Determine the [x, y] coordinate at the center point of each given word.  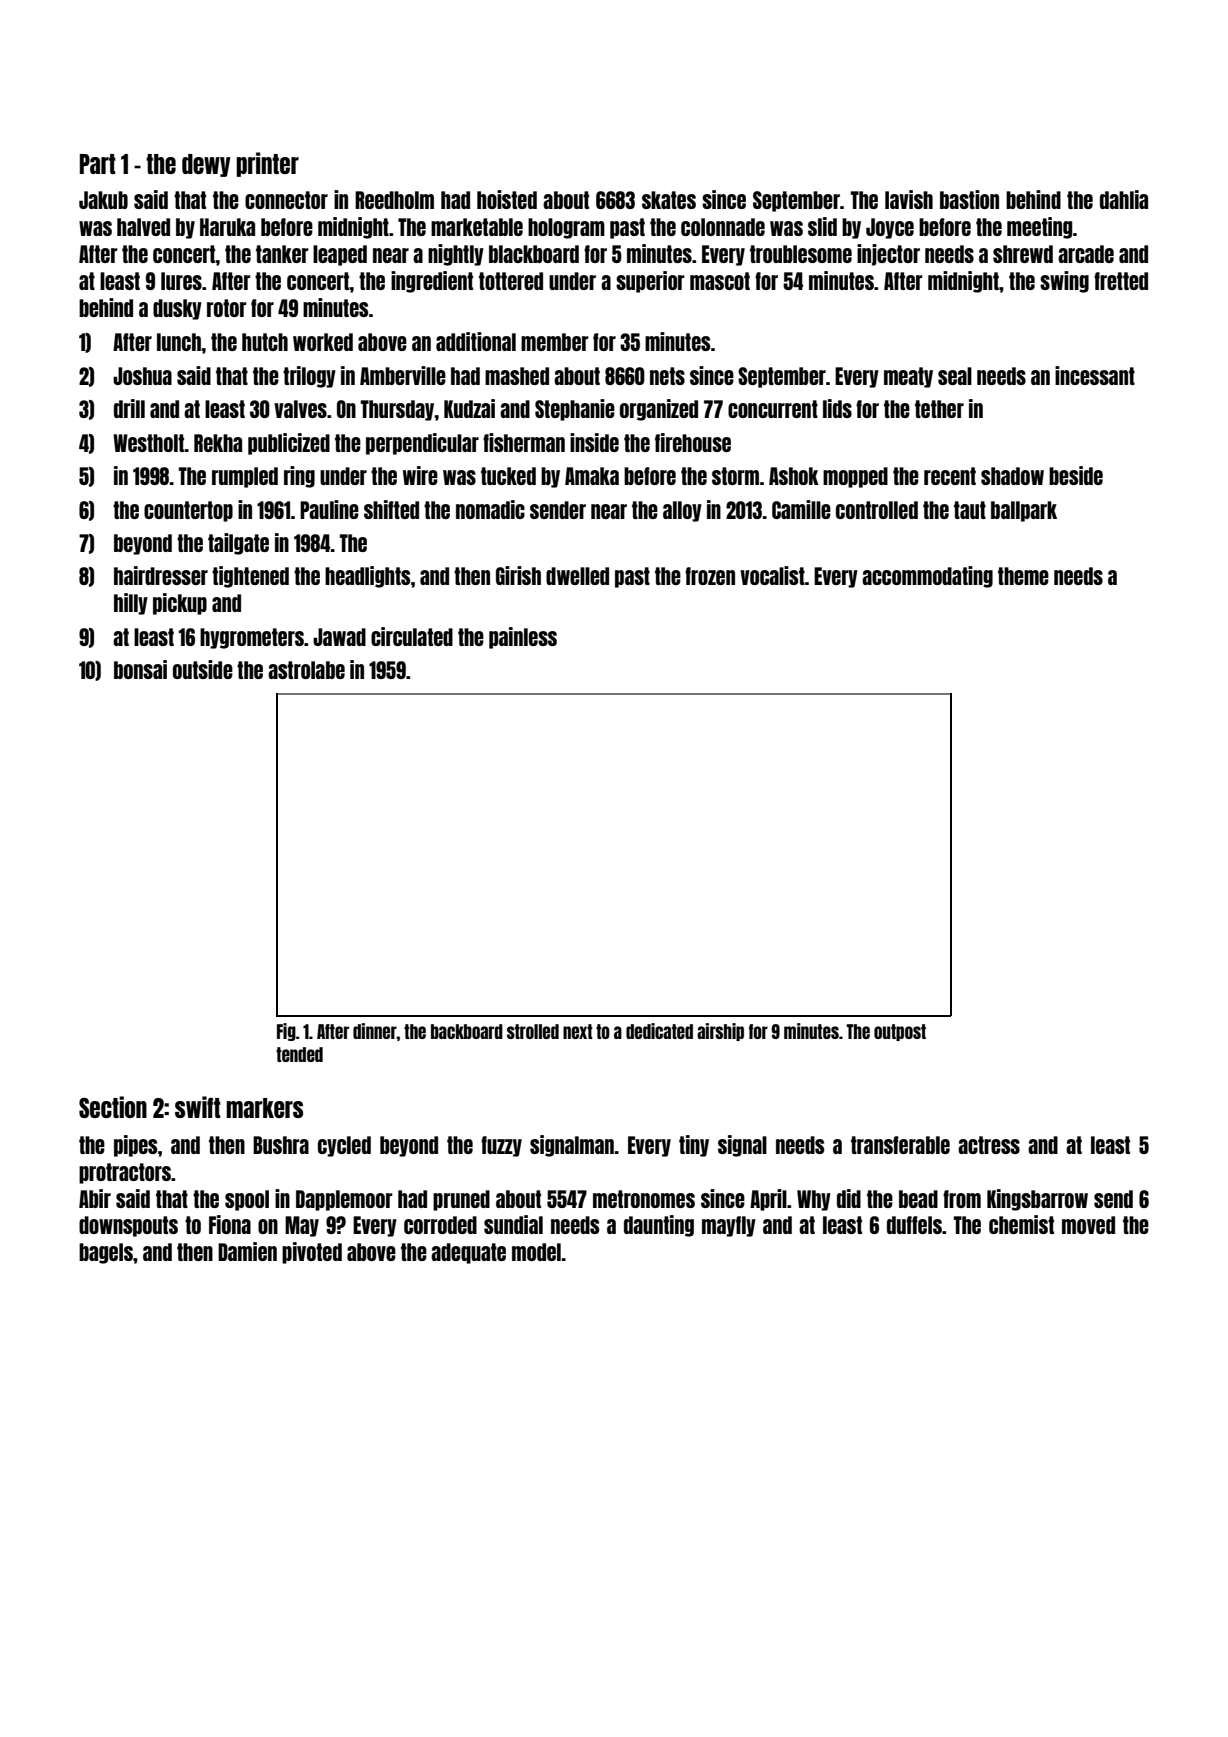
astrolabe [306, 670]
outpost [900, 1032]
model [536, 1252]
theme [1023, 576]
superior [650, 282]
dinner [375, 1031]
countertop [188, 511]
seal [955, 376]
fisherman [524, 442]
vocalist [772, 575]
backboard [467, 1031]
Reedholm [394, 200]
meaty [908, 377]
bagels [106, 1253]
